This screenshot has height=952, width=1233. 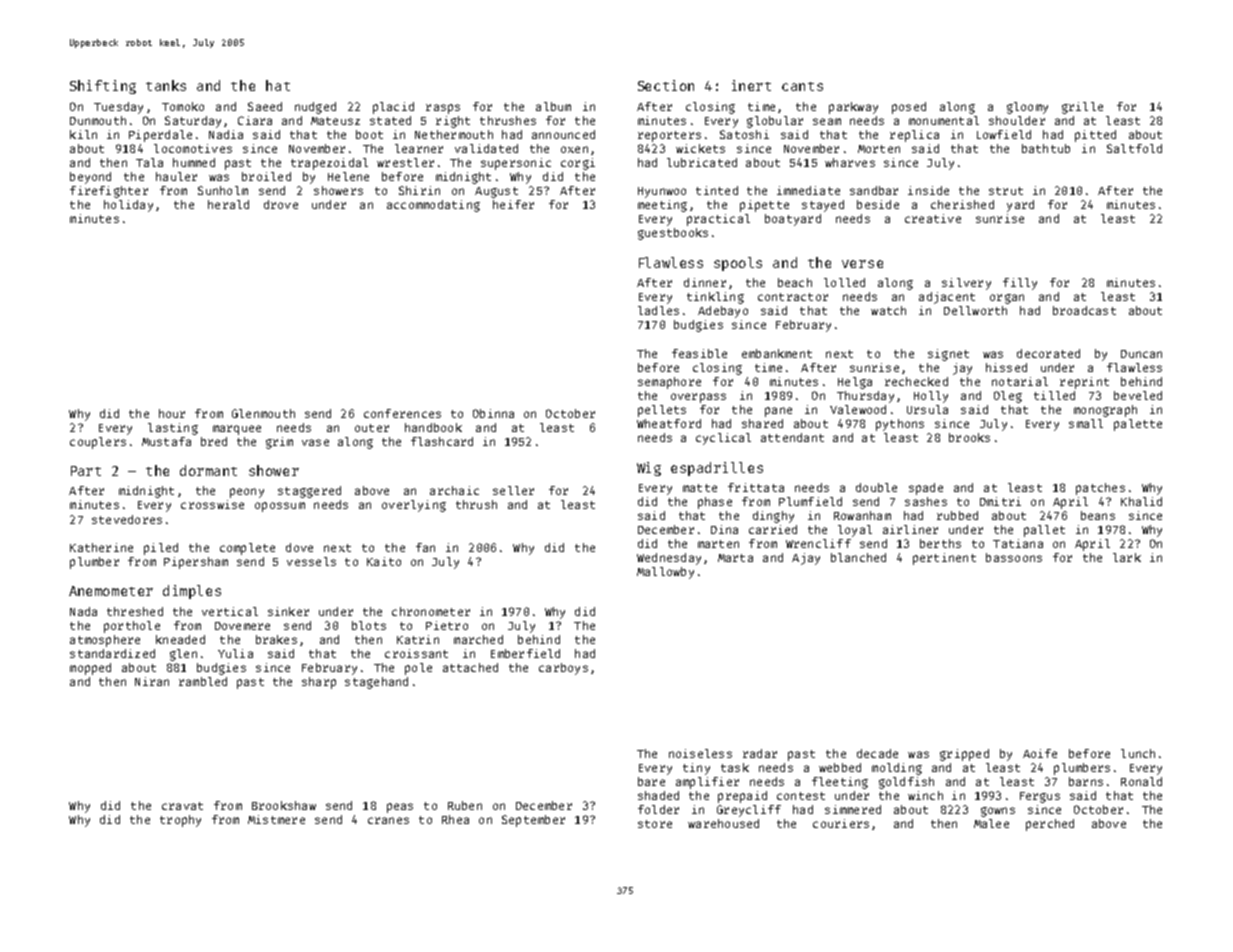 I want to click on trophy, so click(x=180, y=821).
